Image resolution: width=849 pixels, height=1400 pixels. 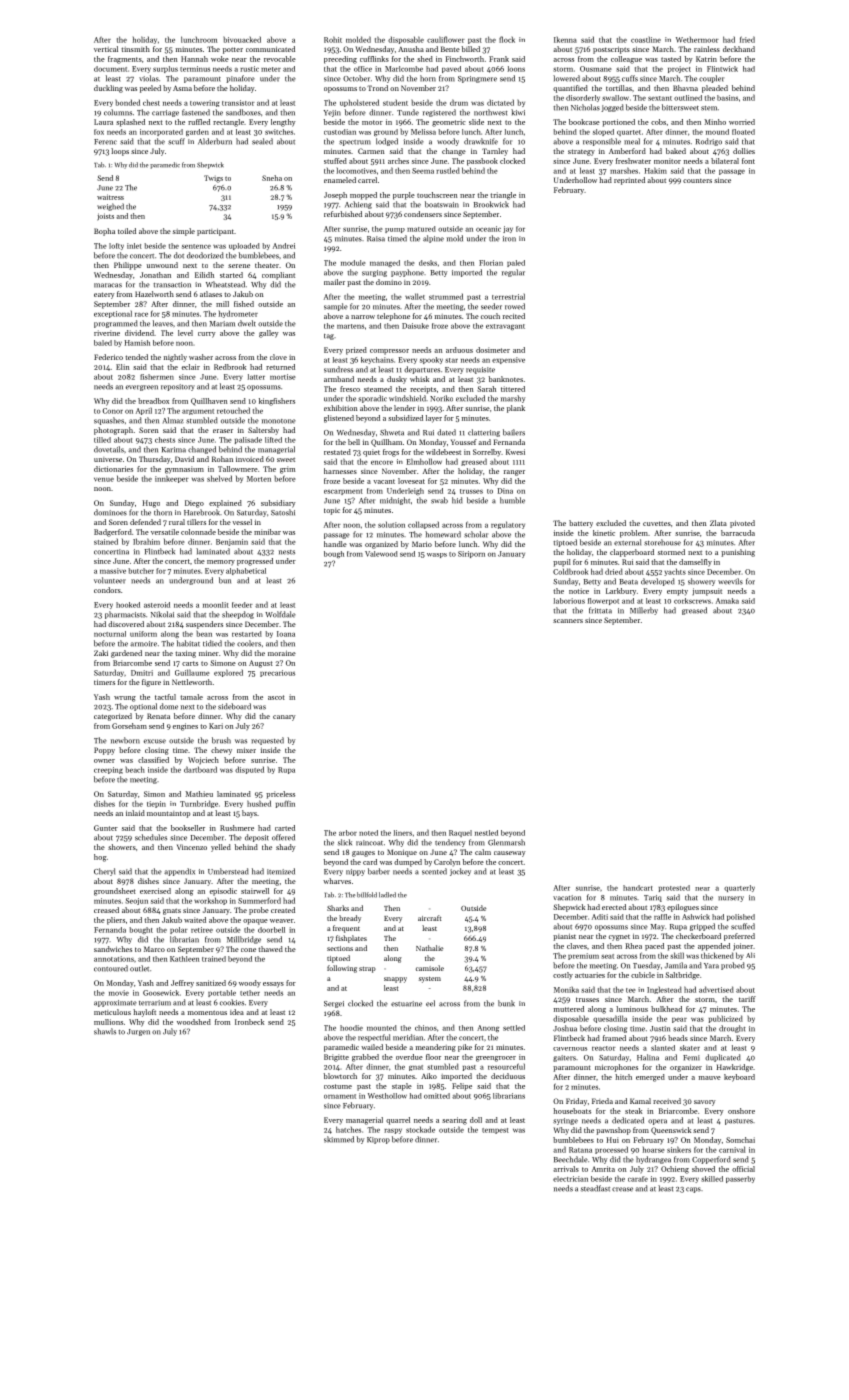 I want to click on reprinted, so click(x=629, y=181).
